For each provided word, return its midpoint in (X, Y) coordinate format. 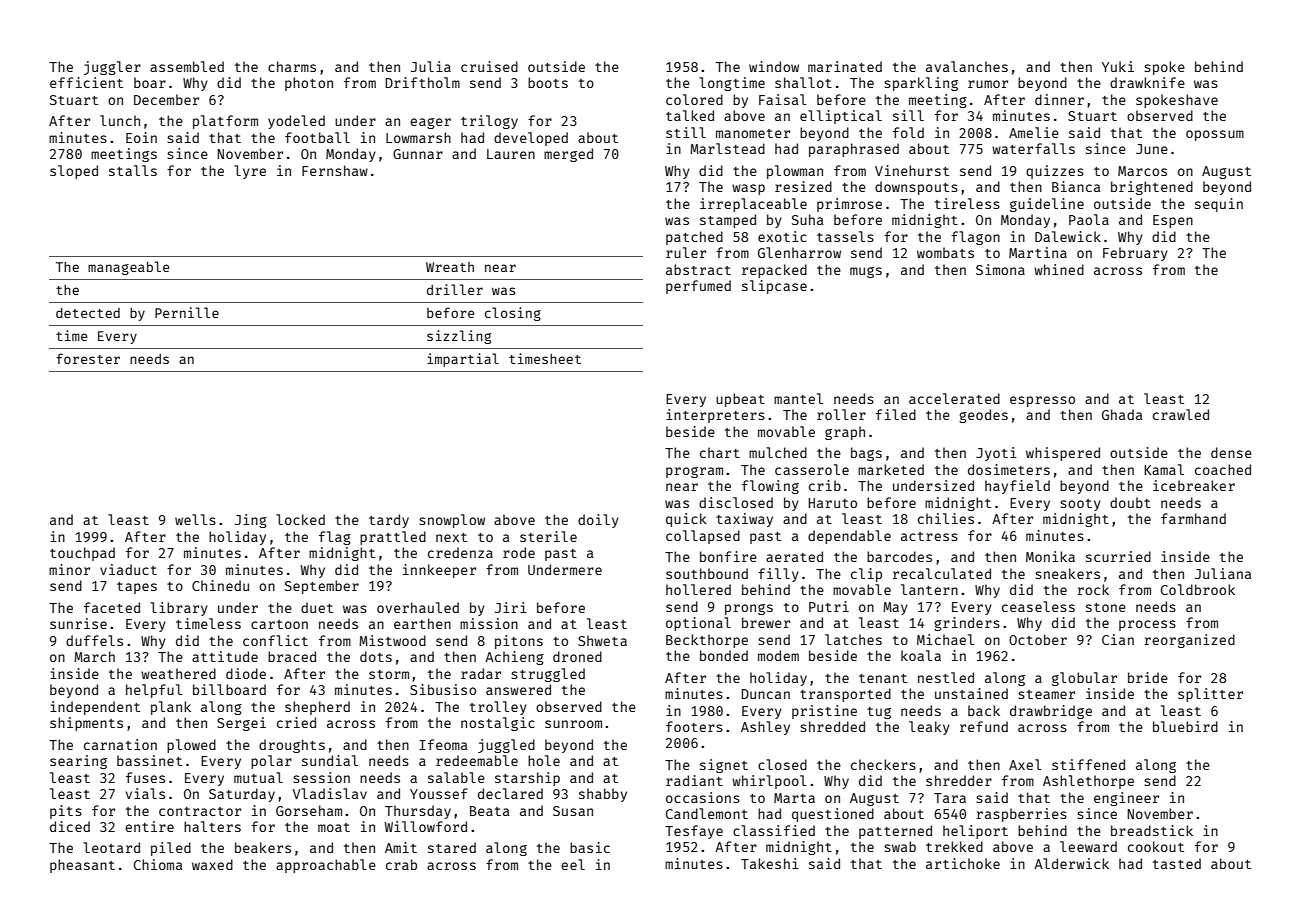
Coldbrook (1198, 589)
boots (548, 82)
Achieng (514, 658)
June (1152, 149)
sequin (1219, 205)
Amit (401, 847)
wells (195, 519)
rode (519, 552)
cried (296, 722)
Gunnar (418, 154)
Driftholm (422, 82)
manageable (128, 268)
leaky (929, 728)
